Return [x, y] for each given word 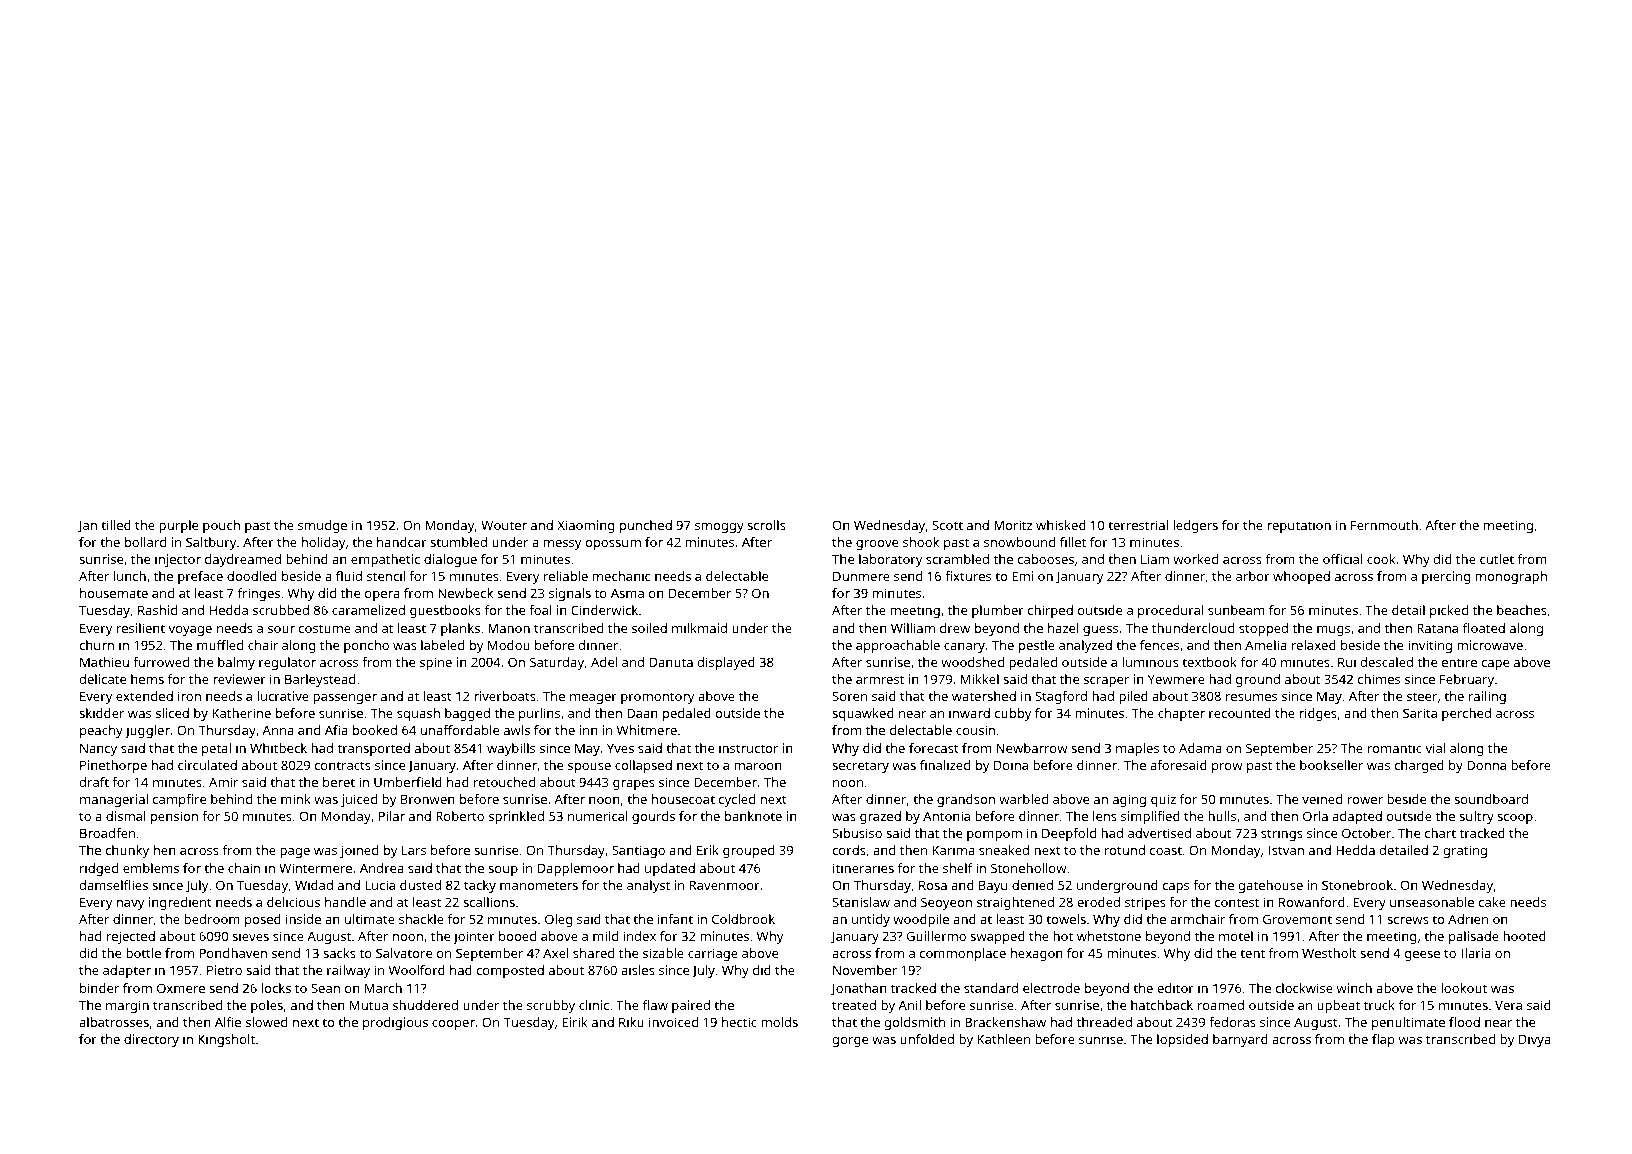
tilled [116, 525]
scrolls [766, 525]
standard [991, 988]
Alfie [228, 1022]
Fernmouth [1384, 525]
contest [1237, 902]
